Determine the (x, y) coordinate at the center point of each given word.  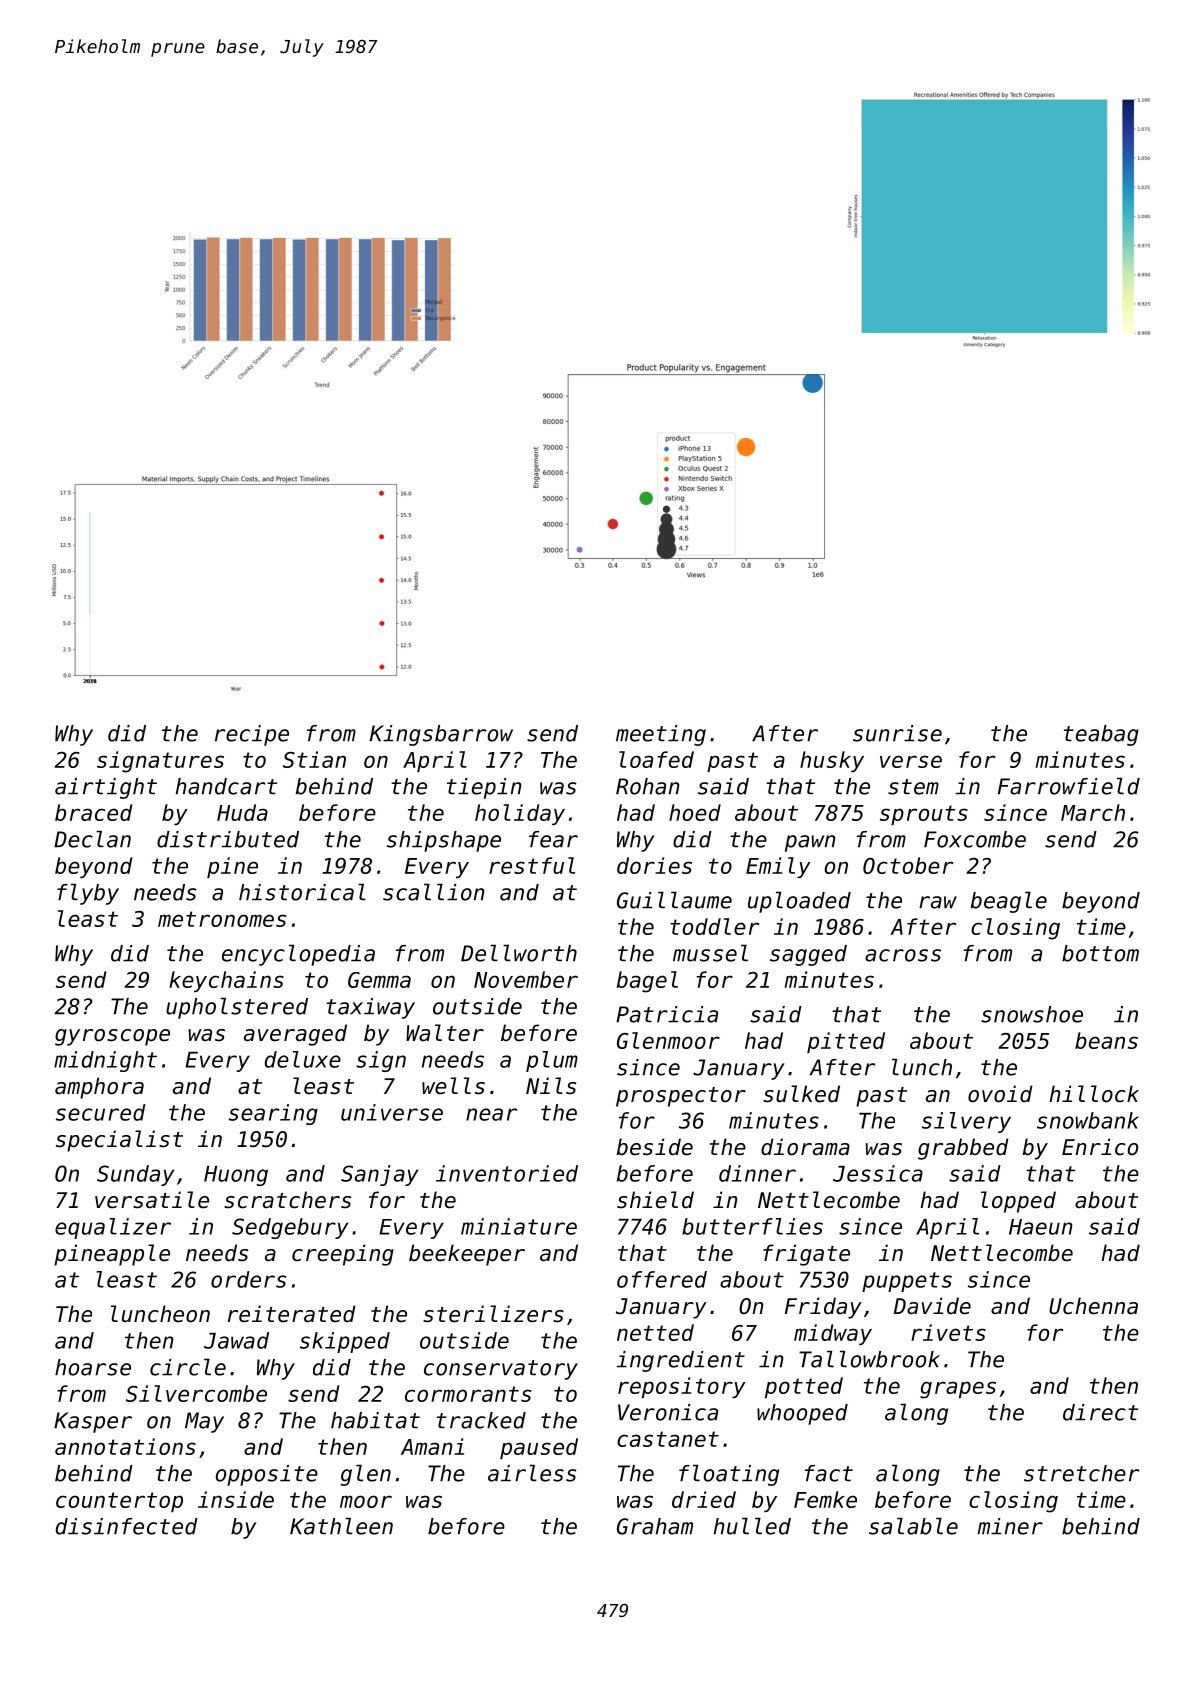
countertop (119, 1502)
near (491, 1114)
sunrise (897, 733)
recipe (252, 735)
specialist (119, 1141)
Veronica (668, 1412)
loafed (656, 759)
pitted (846, 1042)
